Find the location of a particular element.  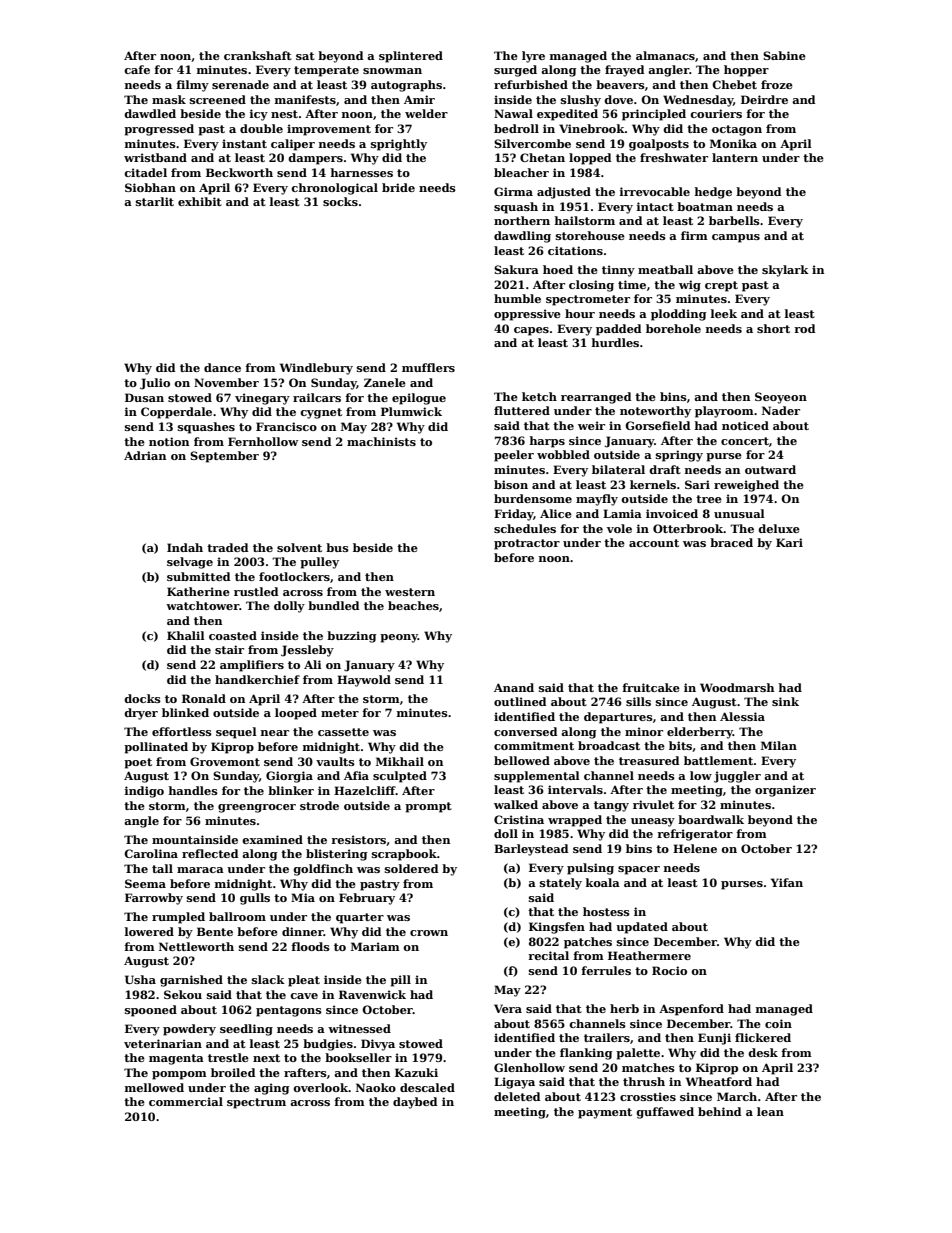

cafe is located at coordinates (137, 69).
